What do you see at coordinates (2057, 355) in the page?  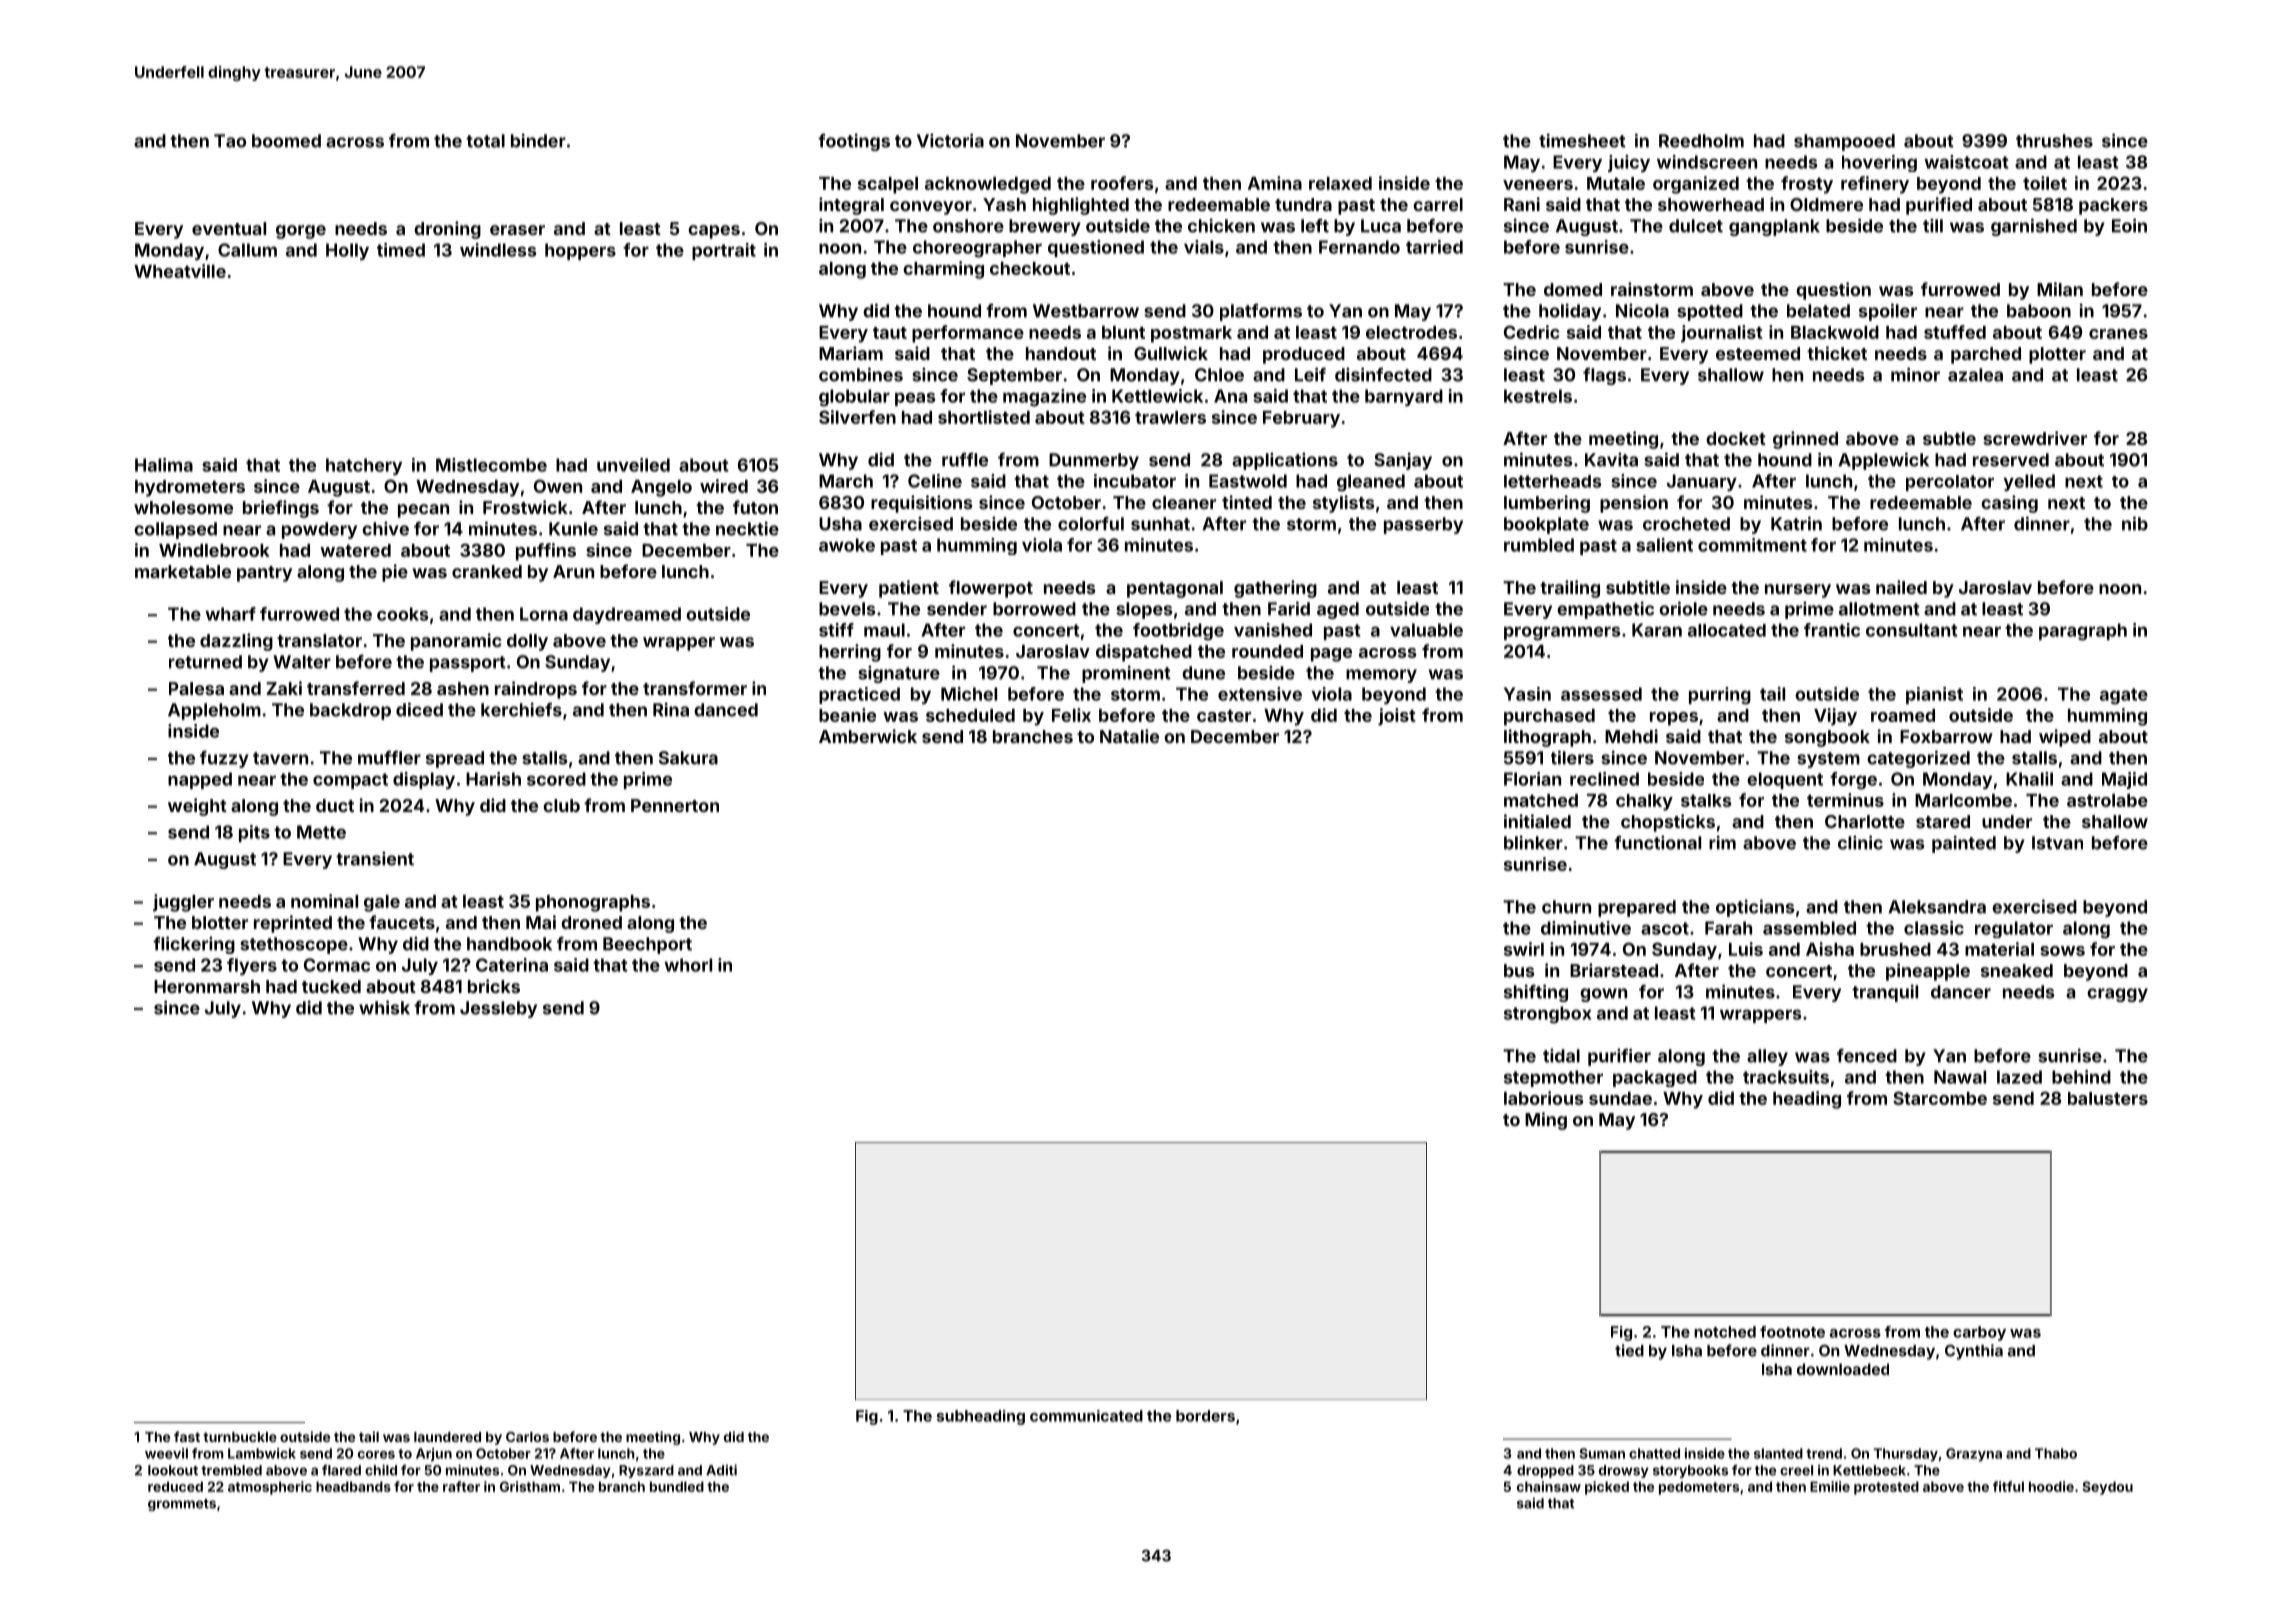 I see `plotter` at bounding box center [2057, 355].
